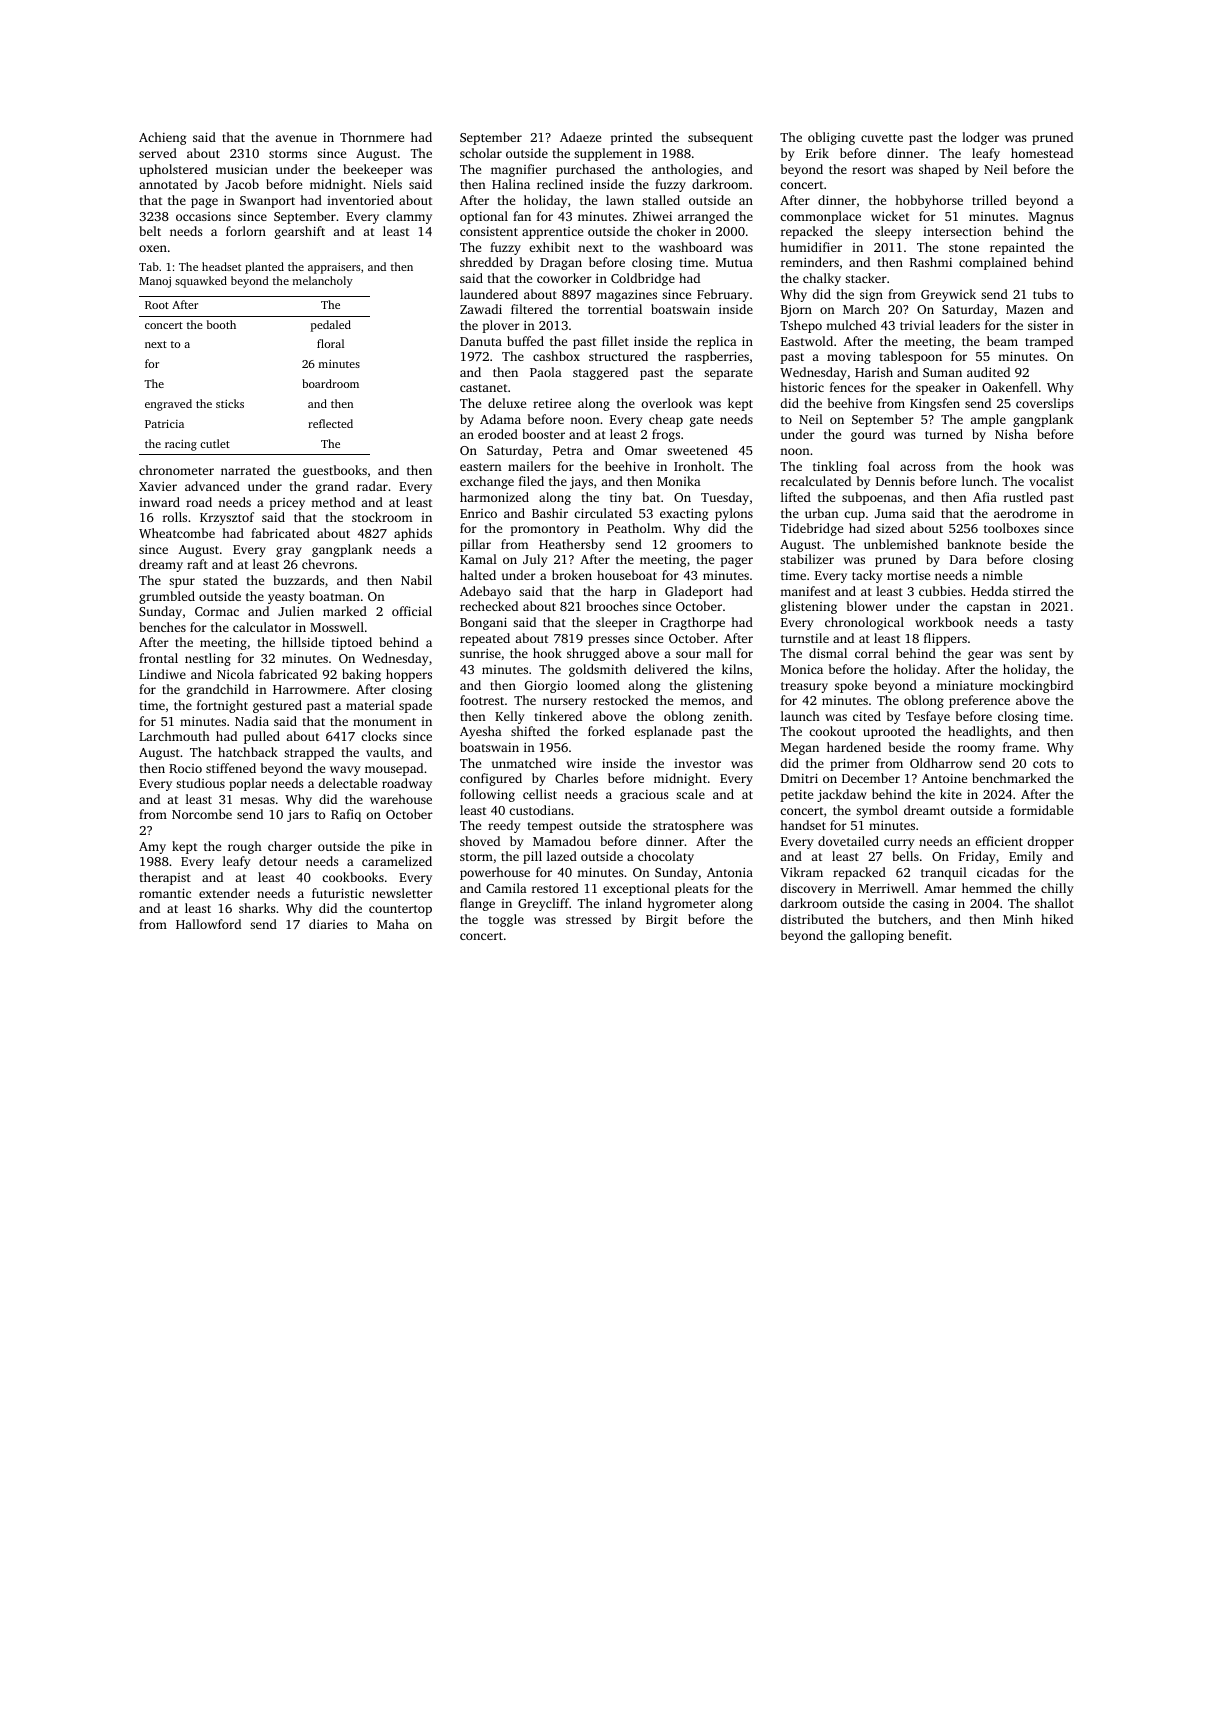 The width and height of the screenshot is (1213, 1716). What do you see at coordinates (158, 486) in the screenshot?
I see `Xavier` at bounding box center [158, 486].
